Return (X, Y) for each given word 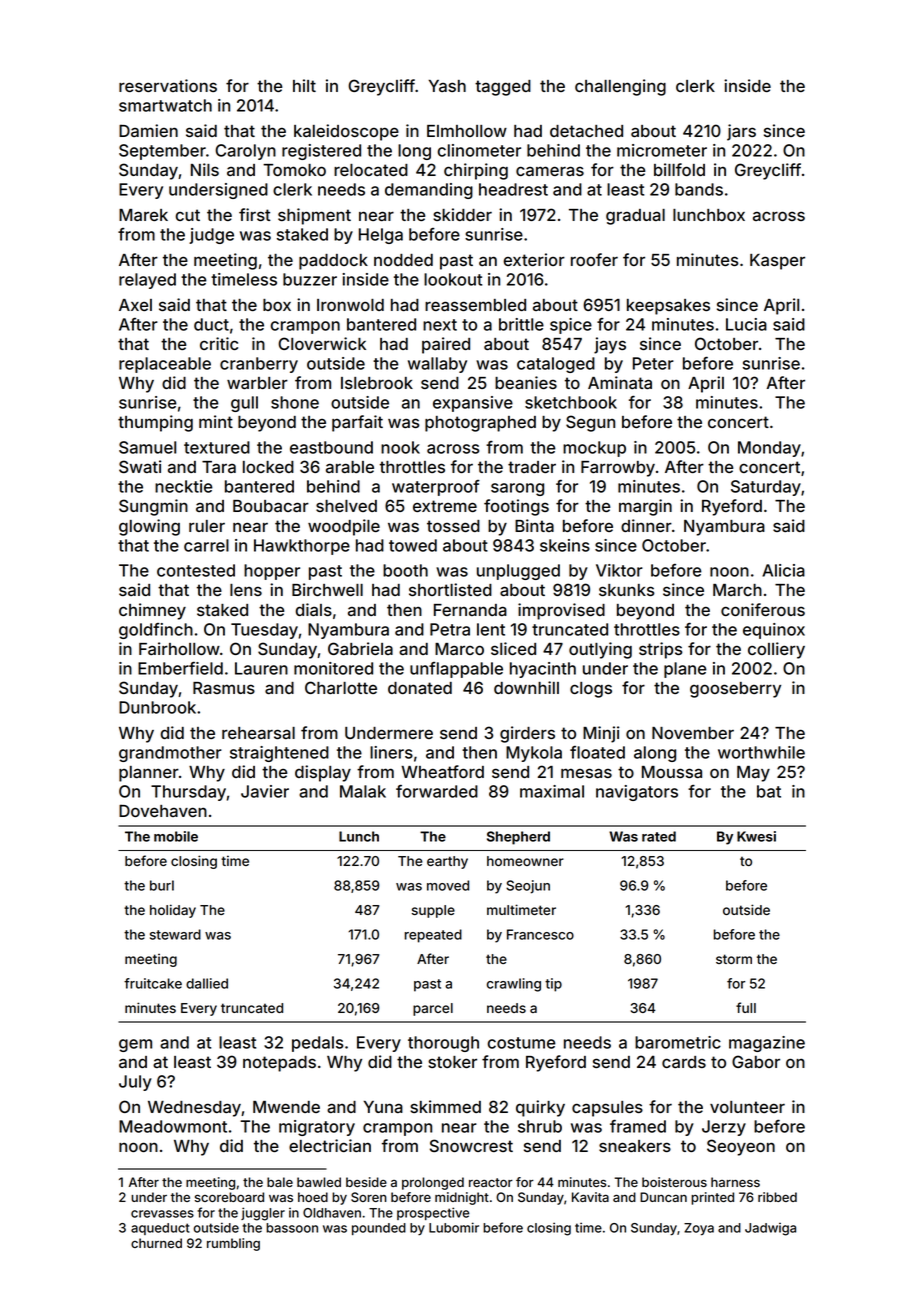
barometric (678, 1042)
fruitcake (153, 983)
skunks (626, 590)
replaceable (165, 365)
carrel (206, 545)
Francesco (540, 934)
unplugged (518, 572)
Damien (148, 130)
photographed (480, 424)
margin (645, 507)
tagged (503, 88)
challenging (620, 87)
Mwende (286, 1107)
